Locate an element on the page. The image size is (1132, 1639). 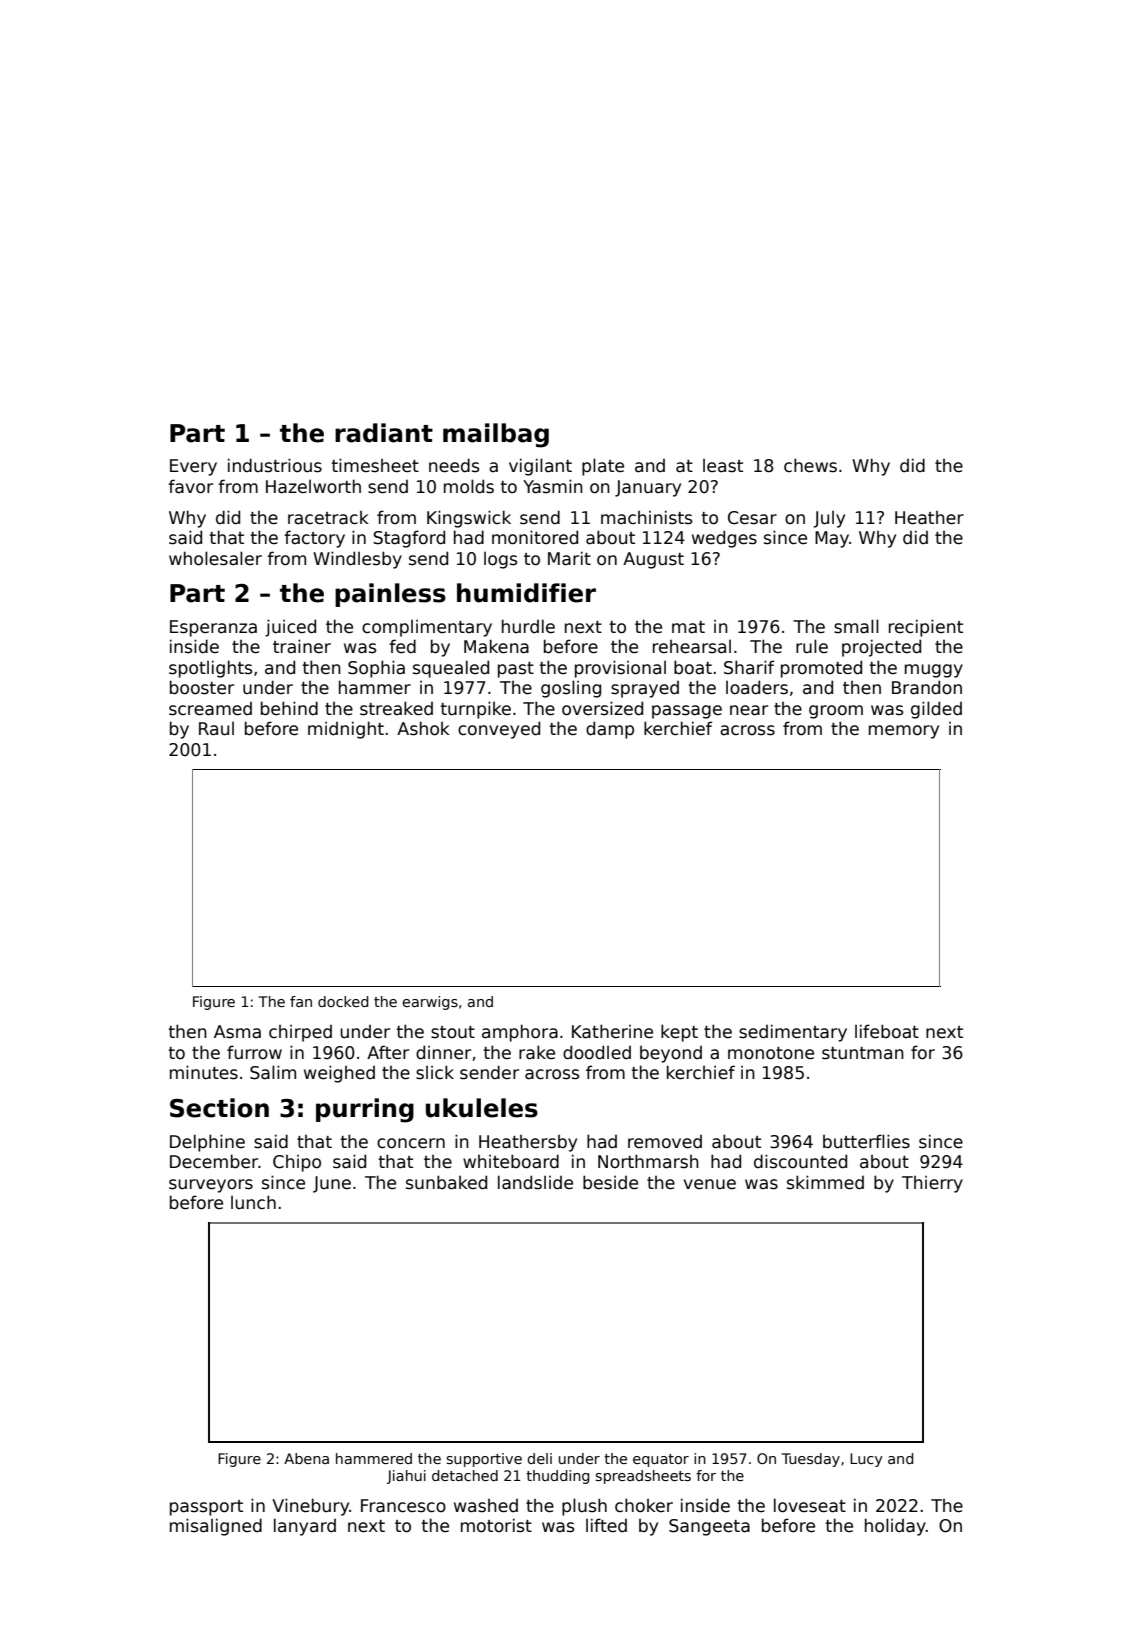
removed is located at coordinates (665, 1142).
